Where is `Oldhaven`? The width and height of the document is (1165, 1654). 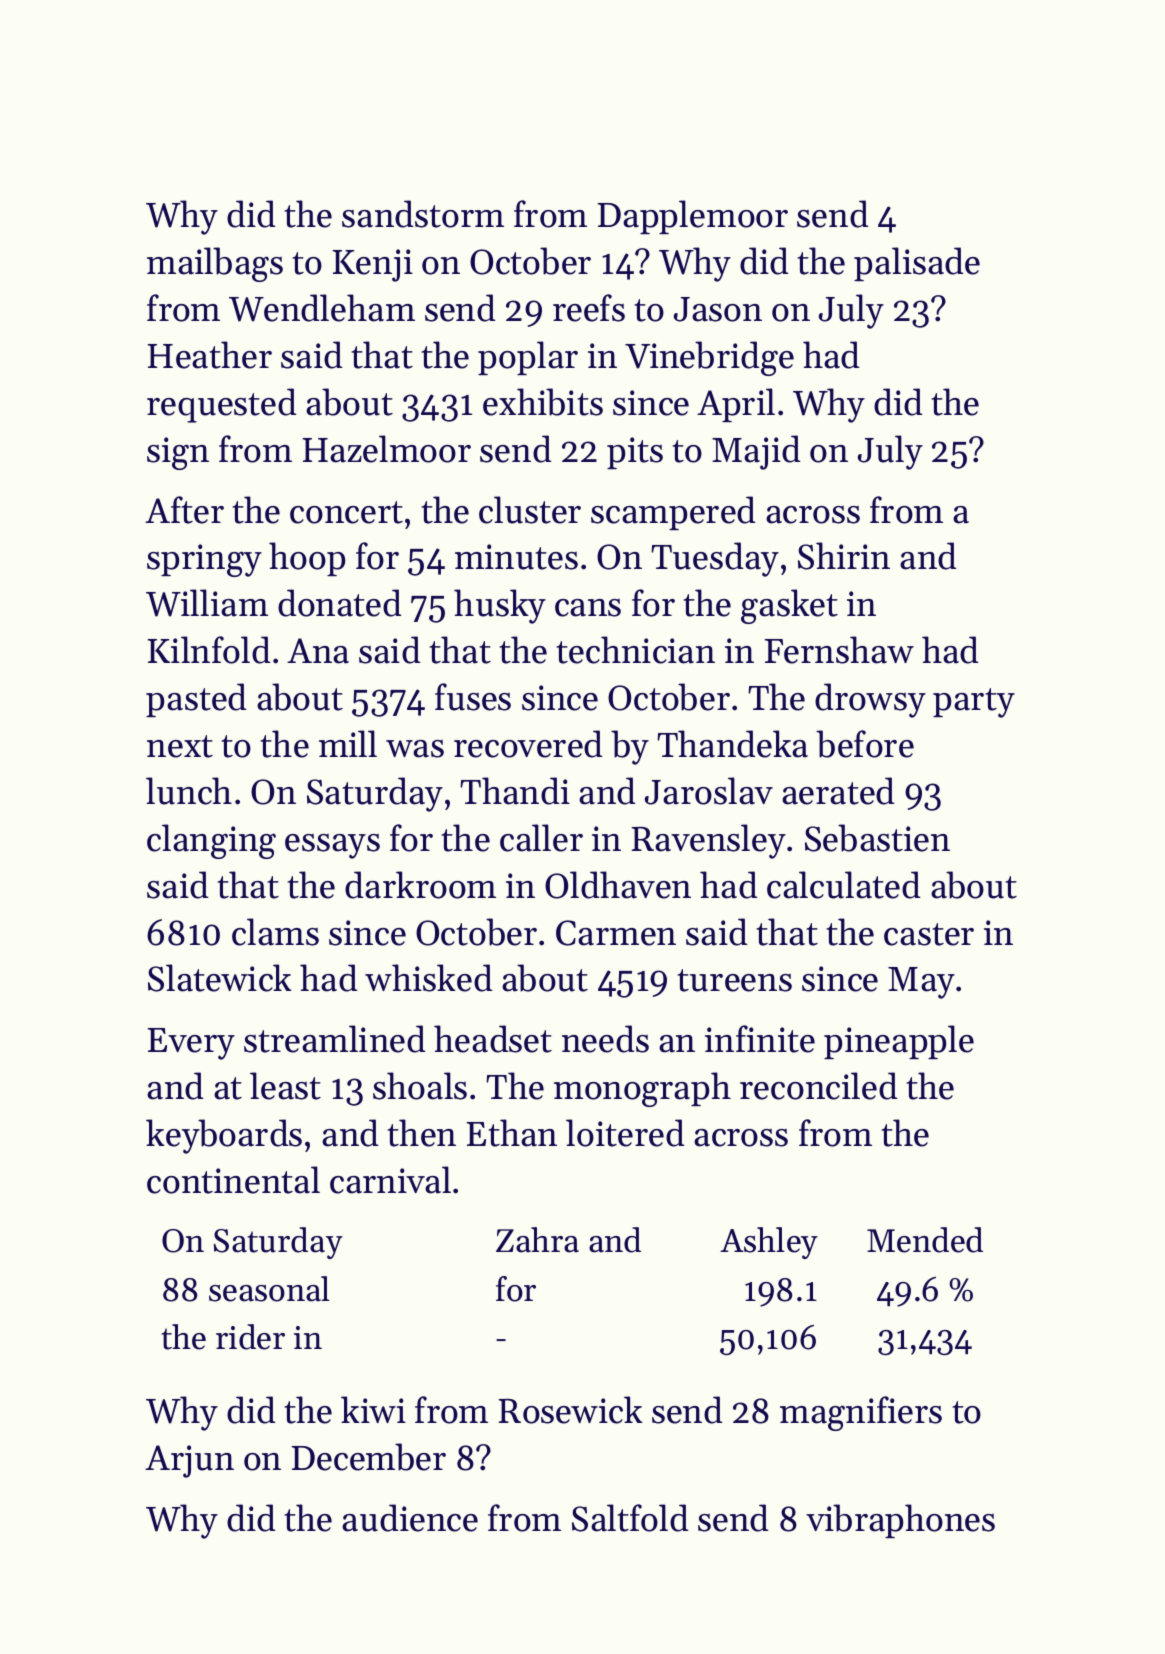
Oldhaven is located at coordinates (618, 885).
